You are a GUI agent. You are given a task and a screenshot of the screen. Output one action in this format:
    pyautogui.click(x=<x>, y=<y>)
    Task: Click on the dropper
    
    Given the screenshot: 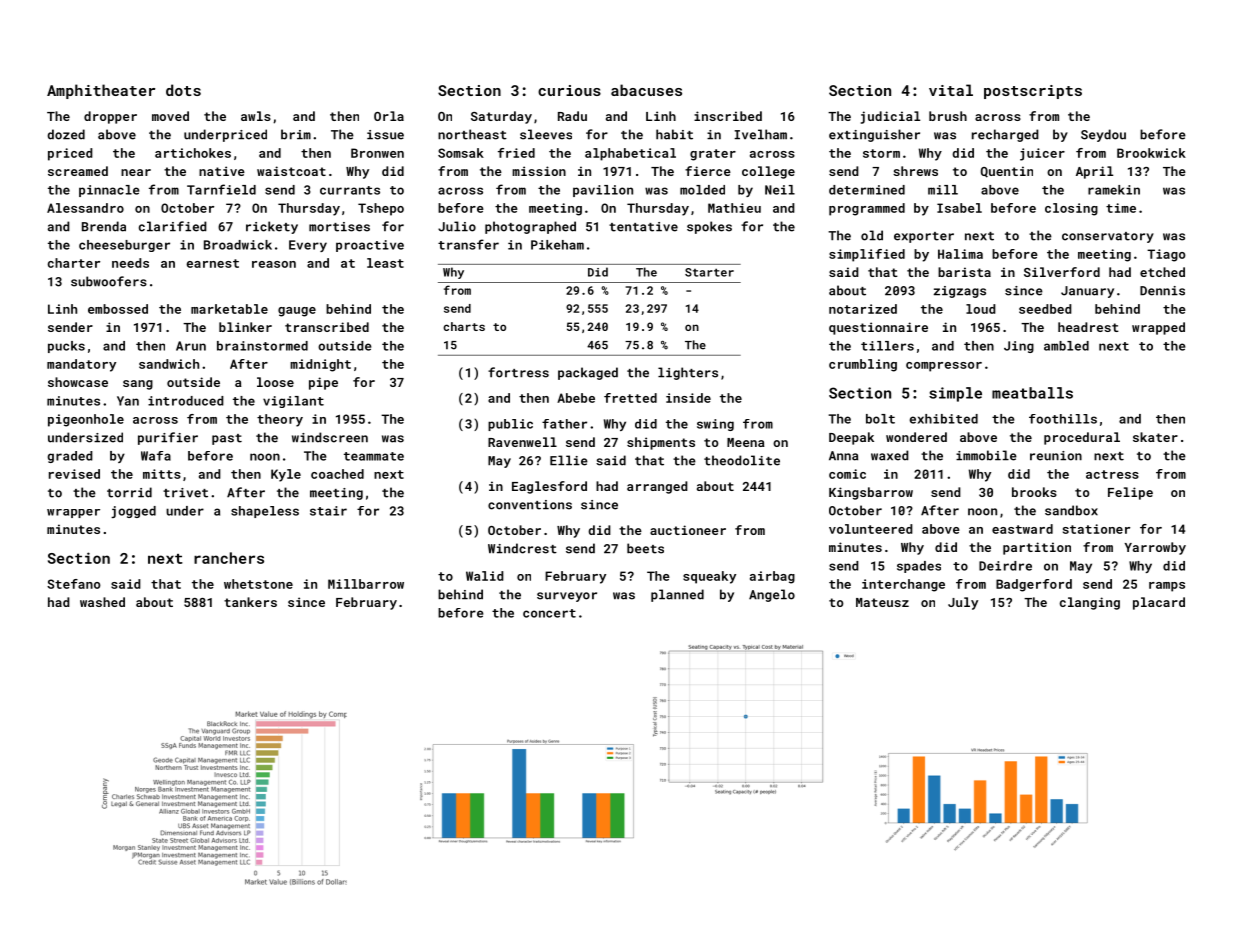 What is the action you would take?
    pyautogui.click(x=110, y=117)
